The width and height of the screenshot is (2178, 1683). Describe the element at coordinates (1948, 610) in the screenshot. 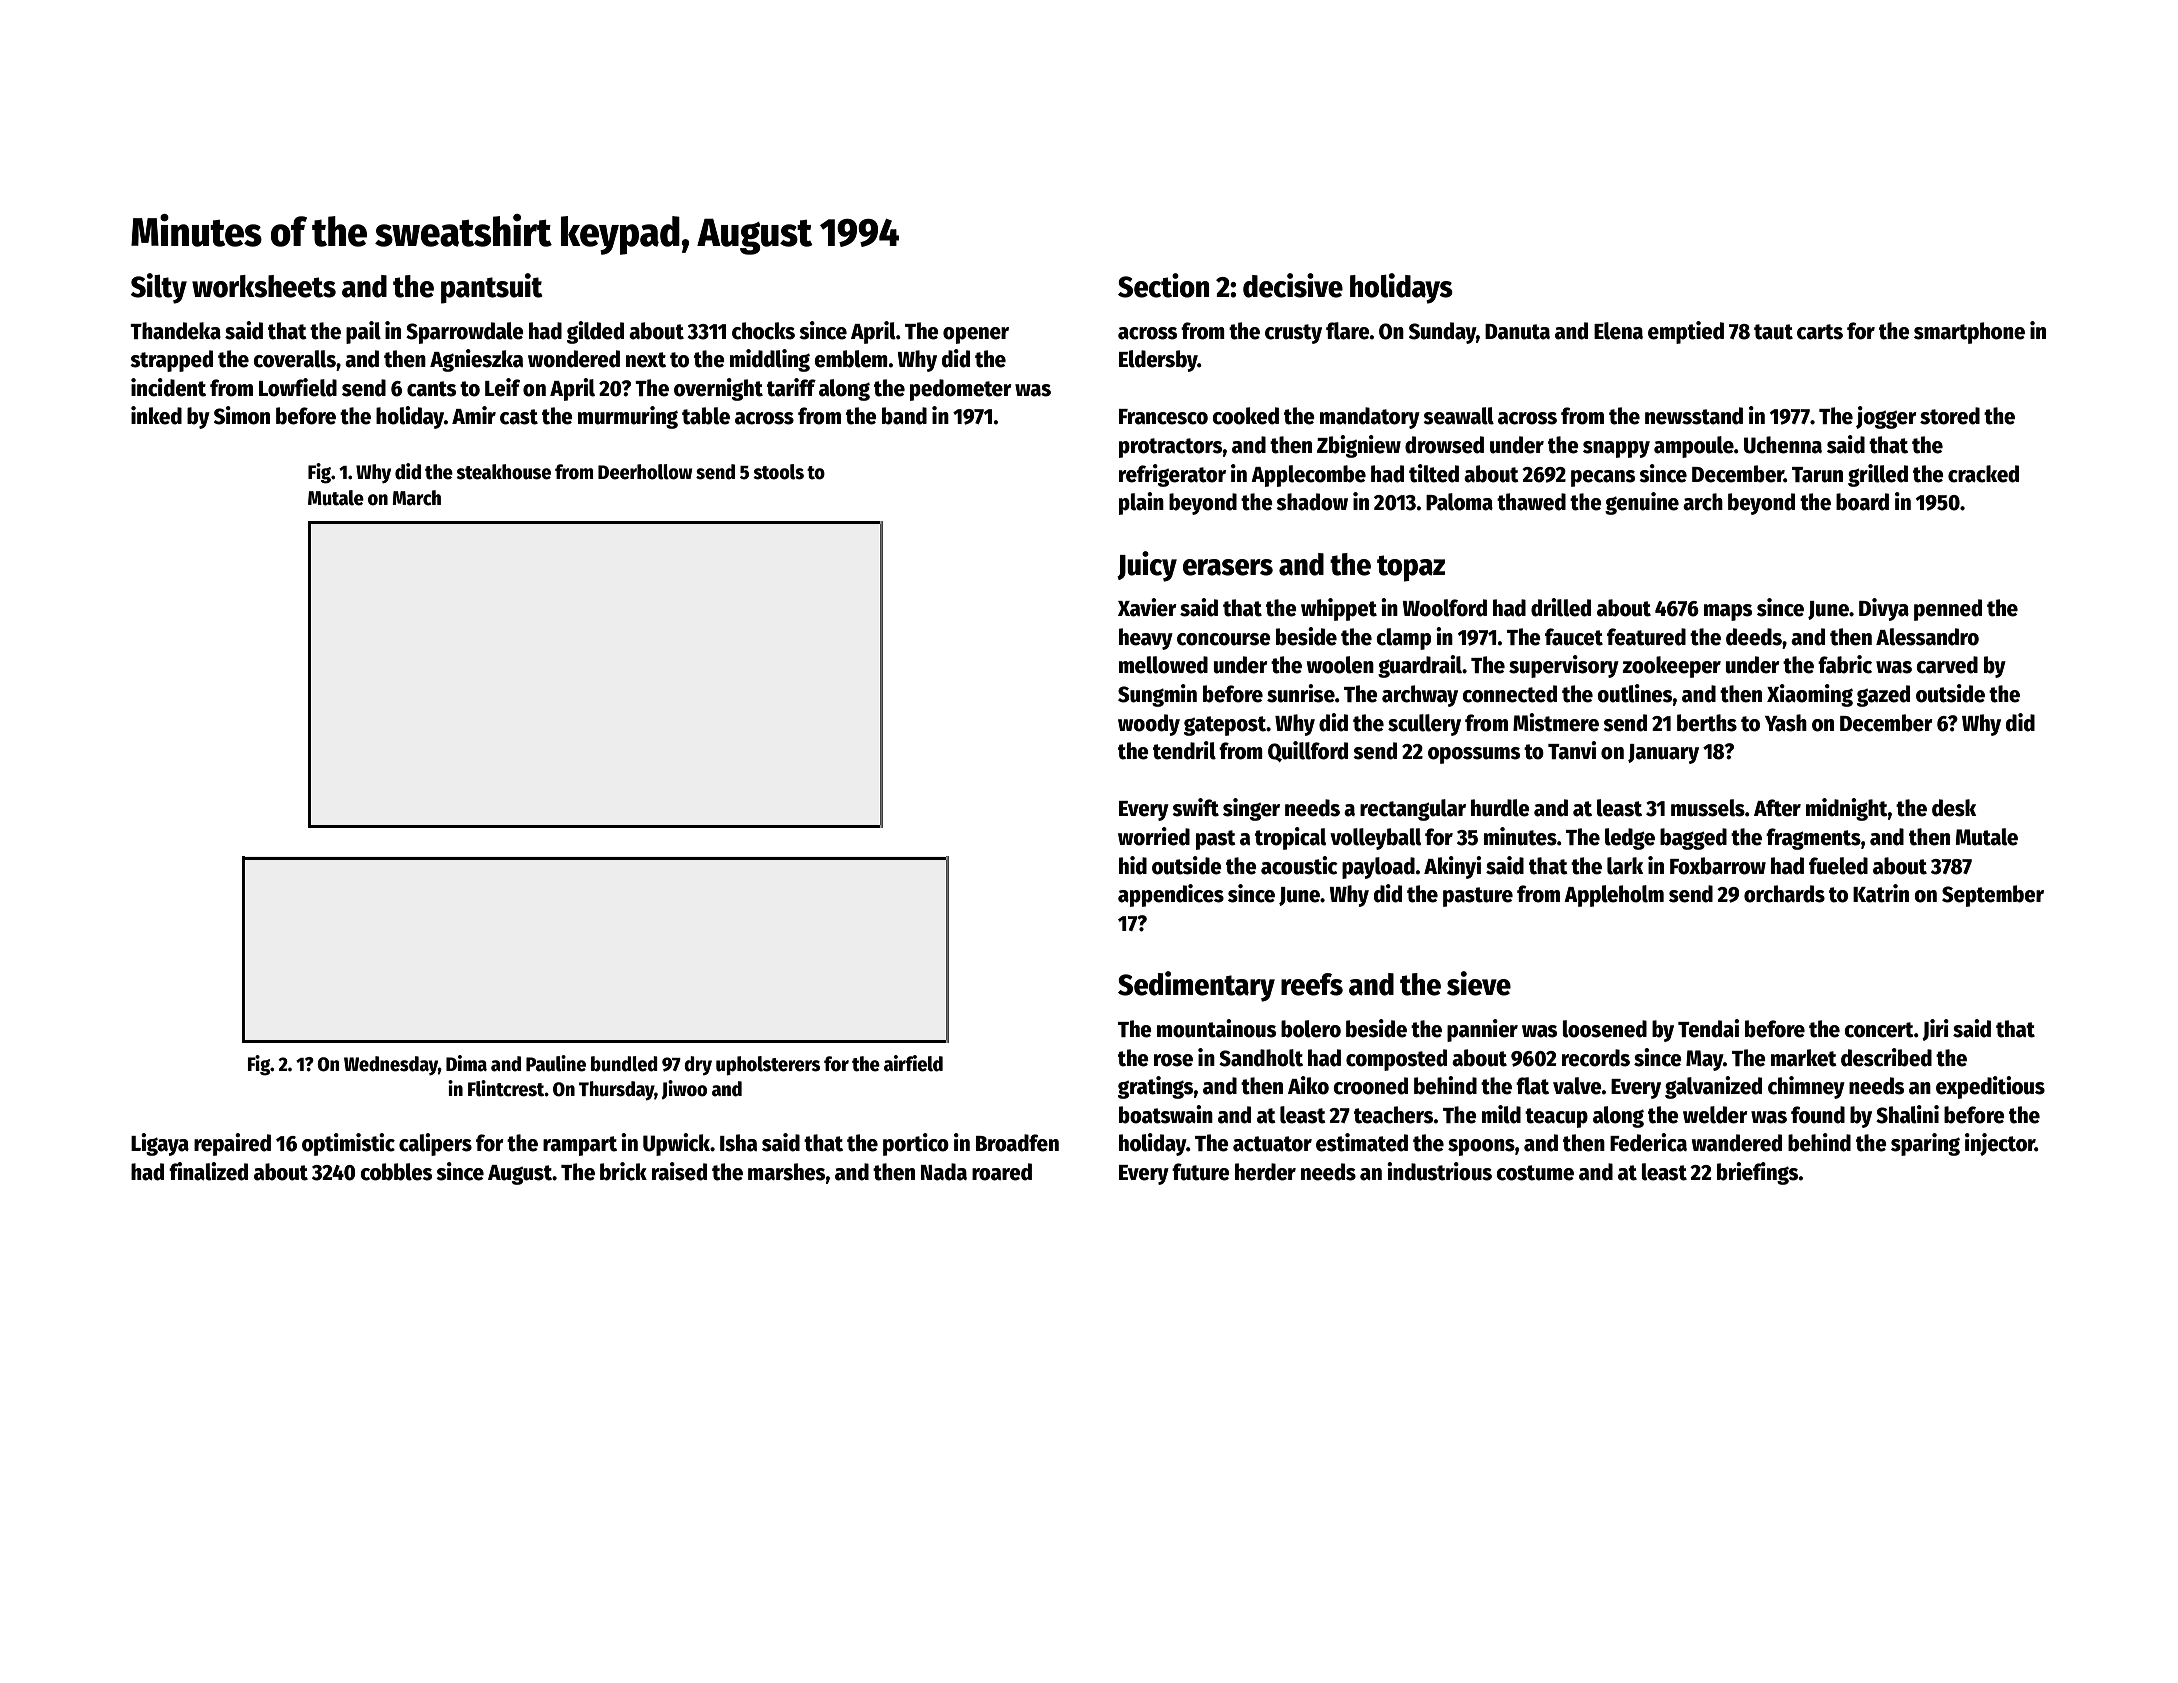

I see `penned` at that location.
